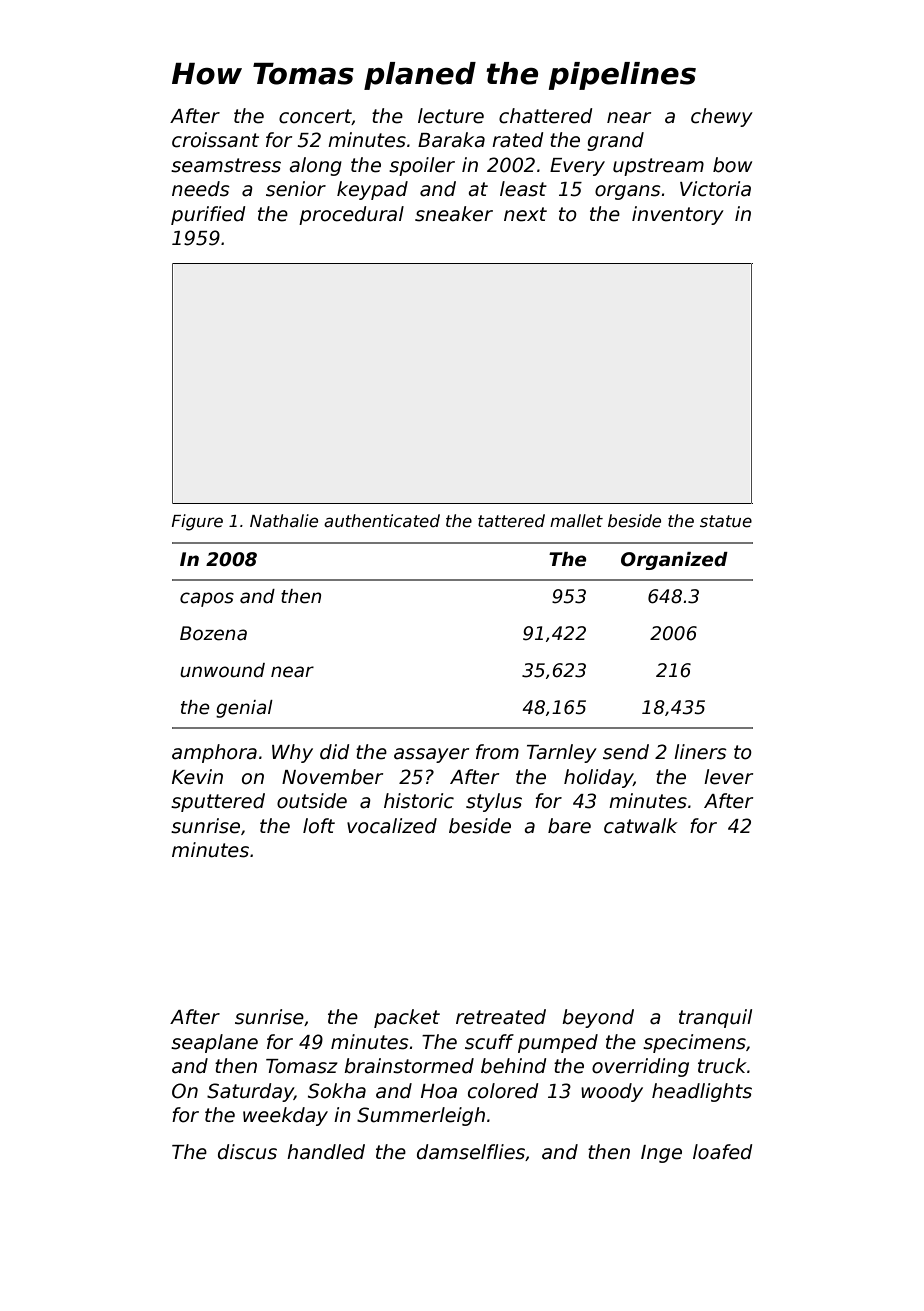  I want to click on stylus, so click(494, 802).
